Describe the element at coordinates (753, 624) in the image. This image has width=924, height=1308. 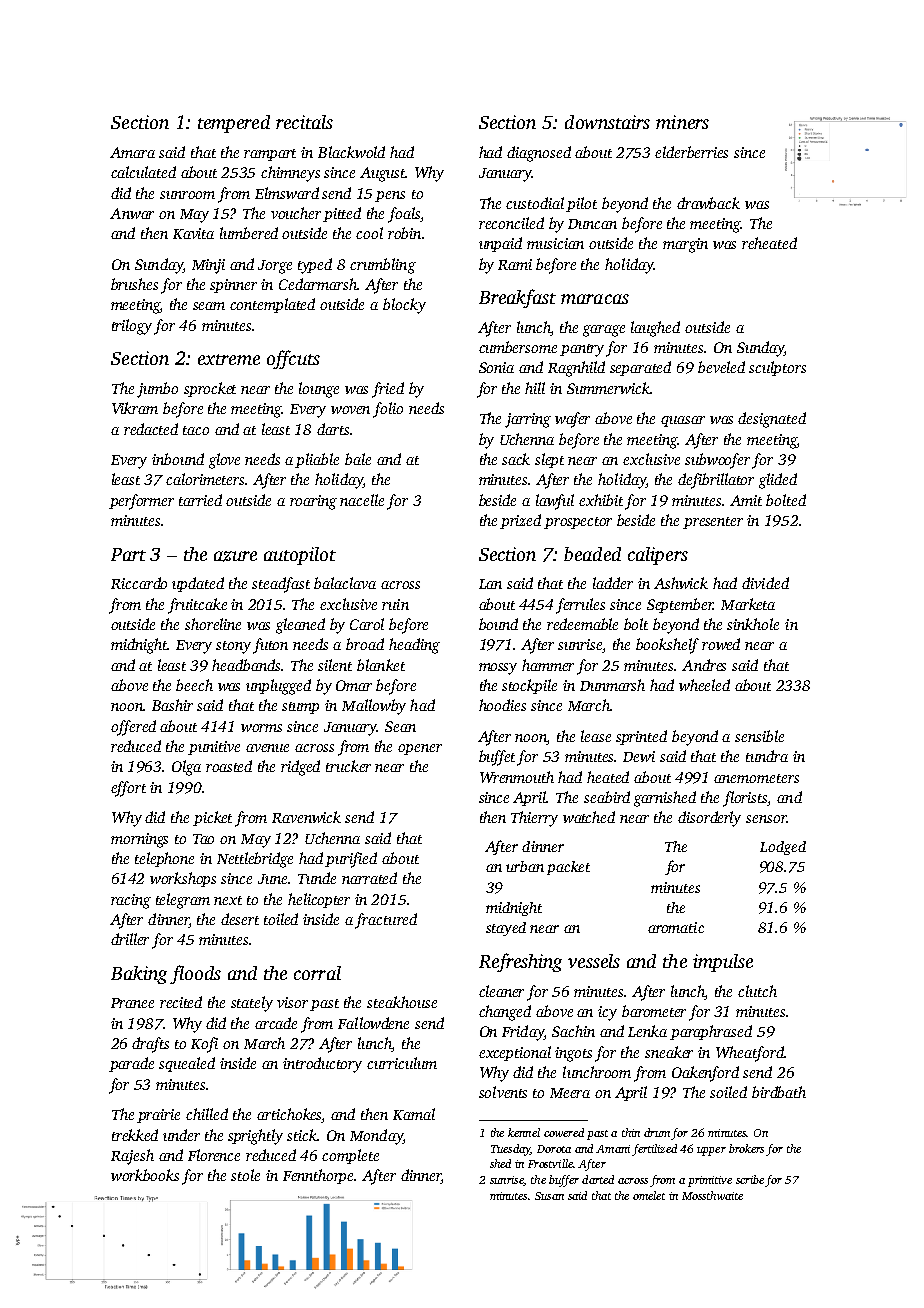
I see `sinkhole` at that location.
